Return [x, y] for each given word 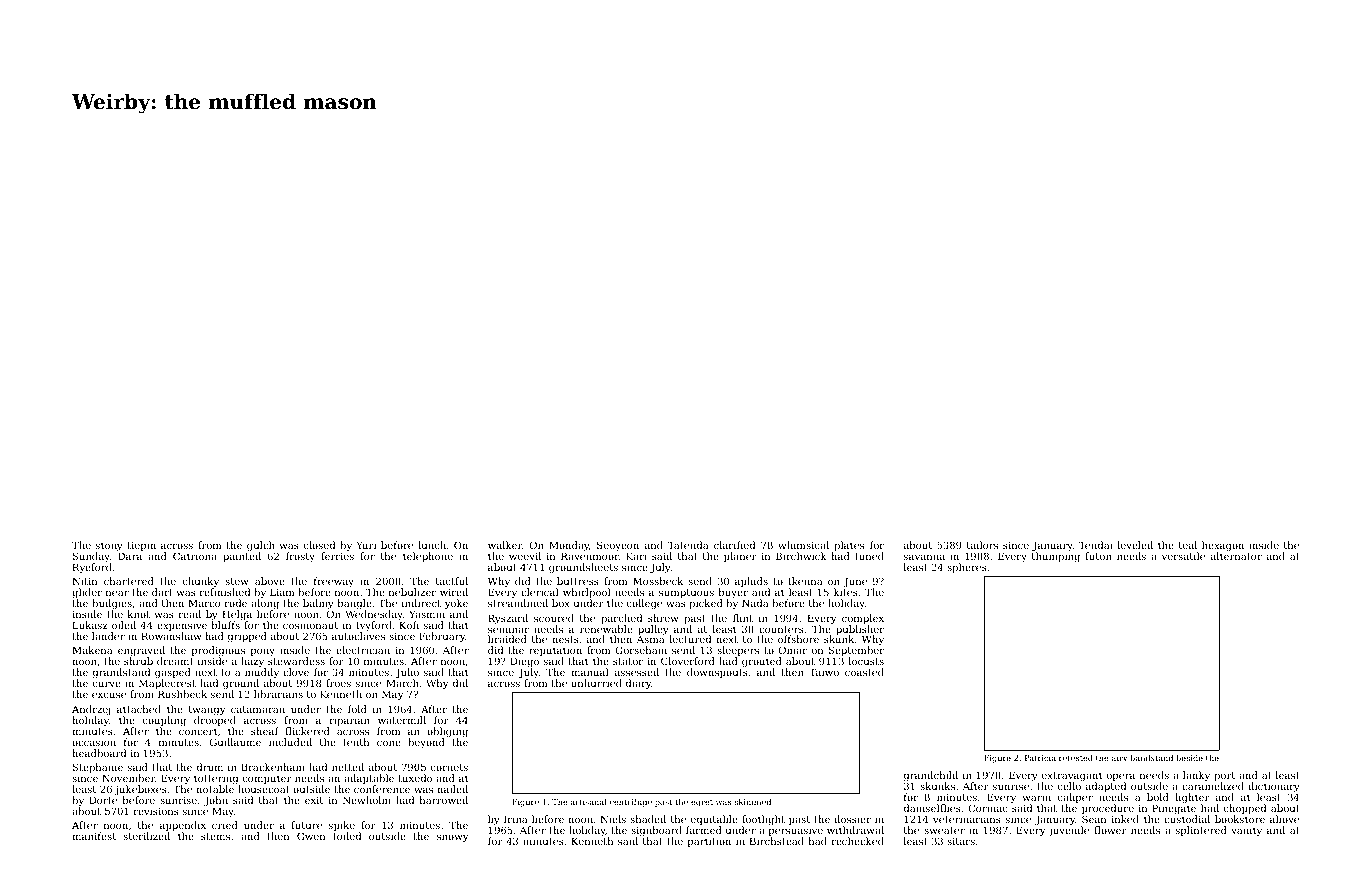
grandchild [931, 776]
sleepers [738, 652]
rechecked [857, 841]
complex [863, 619]
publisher [860, 630]
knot [139, 614]
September [856, 652]
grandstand [121, 674]
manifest [94, 836]
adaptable [369, 779]
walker [505, 545]
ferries [337, 556]
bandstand [1151, 758]
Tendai [1096, 545]
